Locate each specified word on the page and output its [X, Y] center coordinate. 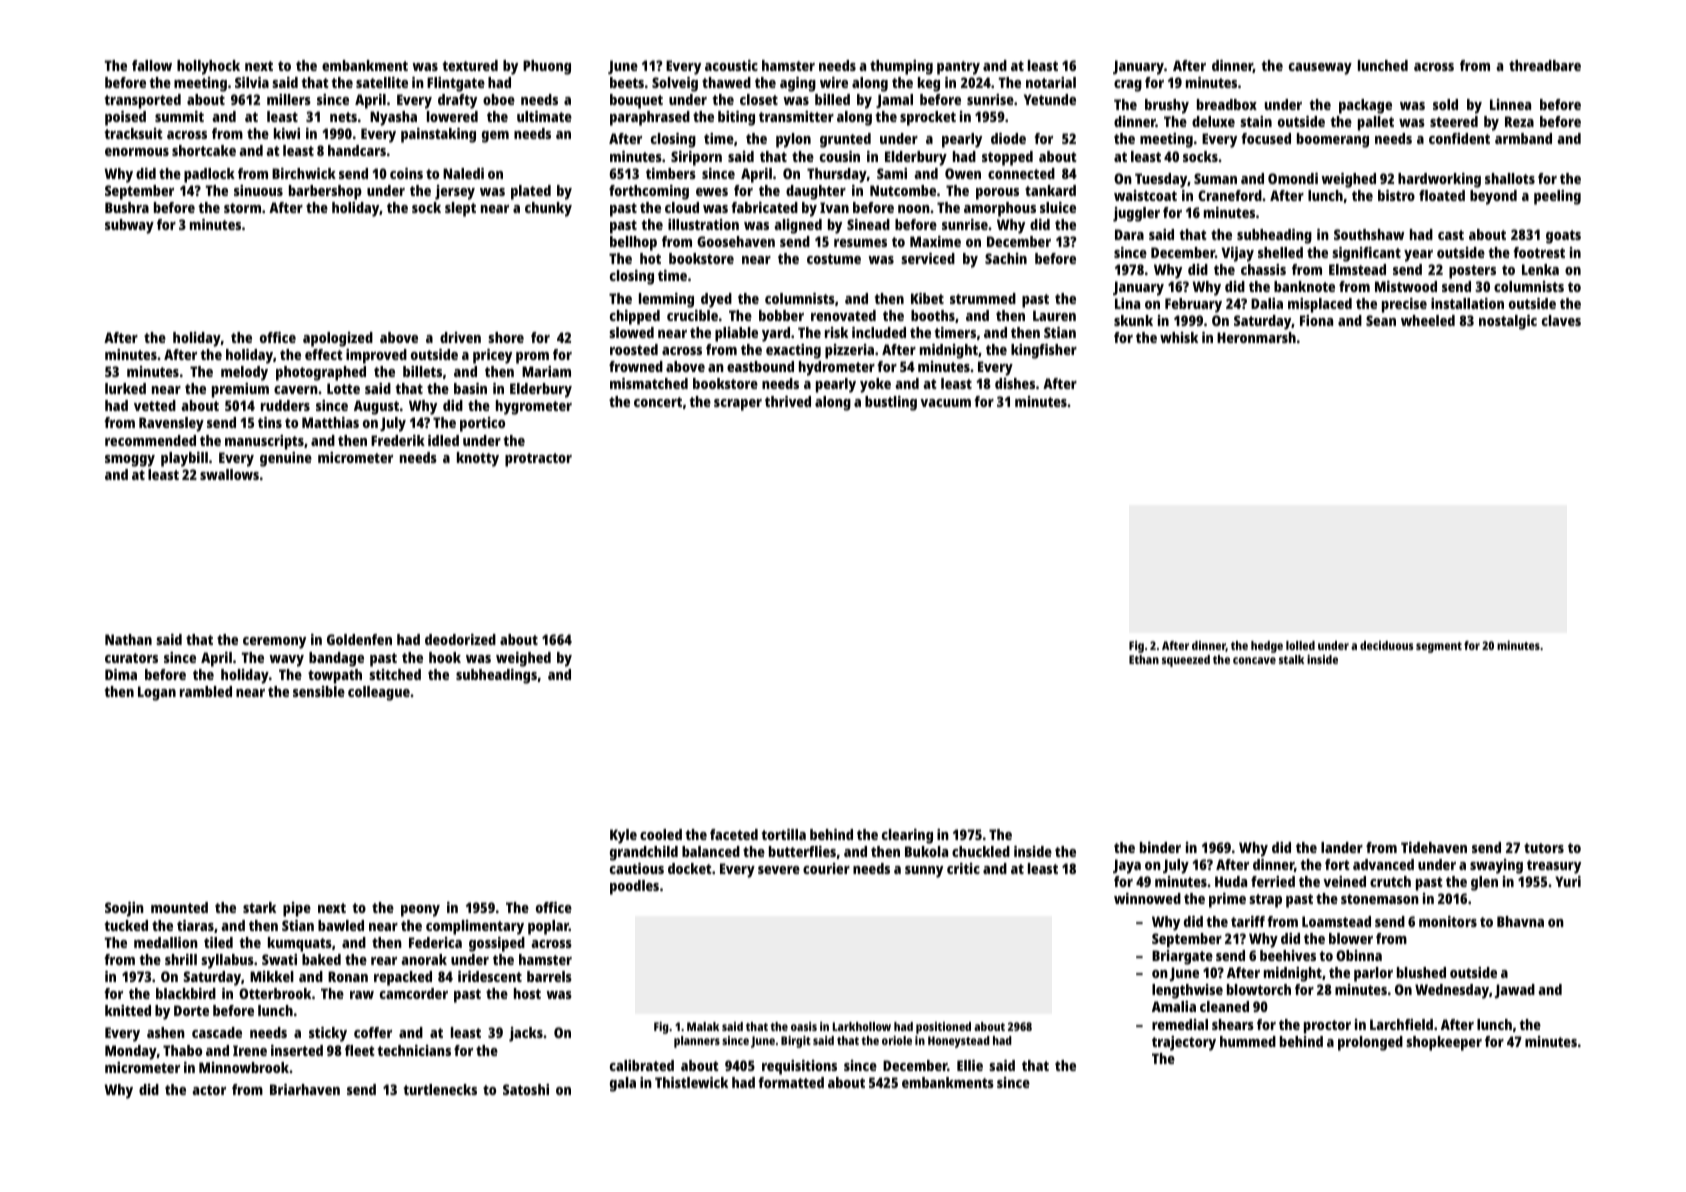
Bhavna [1520, 921]
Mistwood [1406, 286]
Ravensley [171, 424]
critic [963, 868]
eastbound [760, 366]
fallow [152, 65]
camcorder [414, 993]
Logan [157, 693]
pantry [958, 68]
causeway [1320, 69]
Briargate [1182, 957]
